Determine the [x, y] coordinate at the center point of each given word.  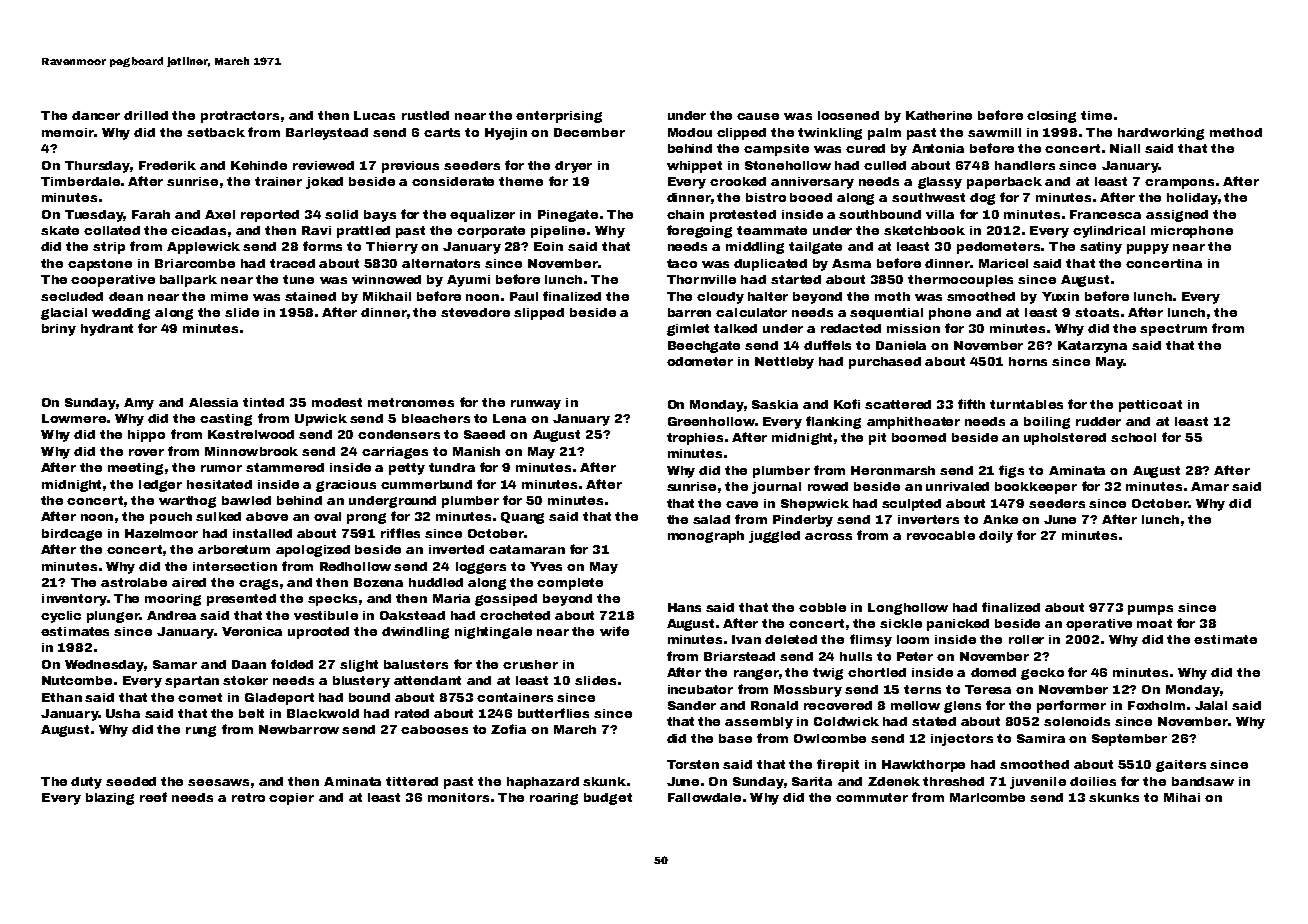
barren [689, 312]
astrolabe [134, 582]
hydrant [107, 330]
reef [153, 797]
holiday [1192, 199]
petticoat [1150, 406]
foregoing [699, 231]
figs [1011, 471]
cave [742, 504]
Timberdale [80, 181]
